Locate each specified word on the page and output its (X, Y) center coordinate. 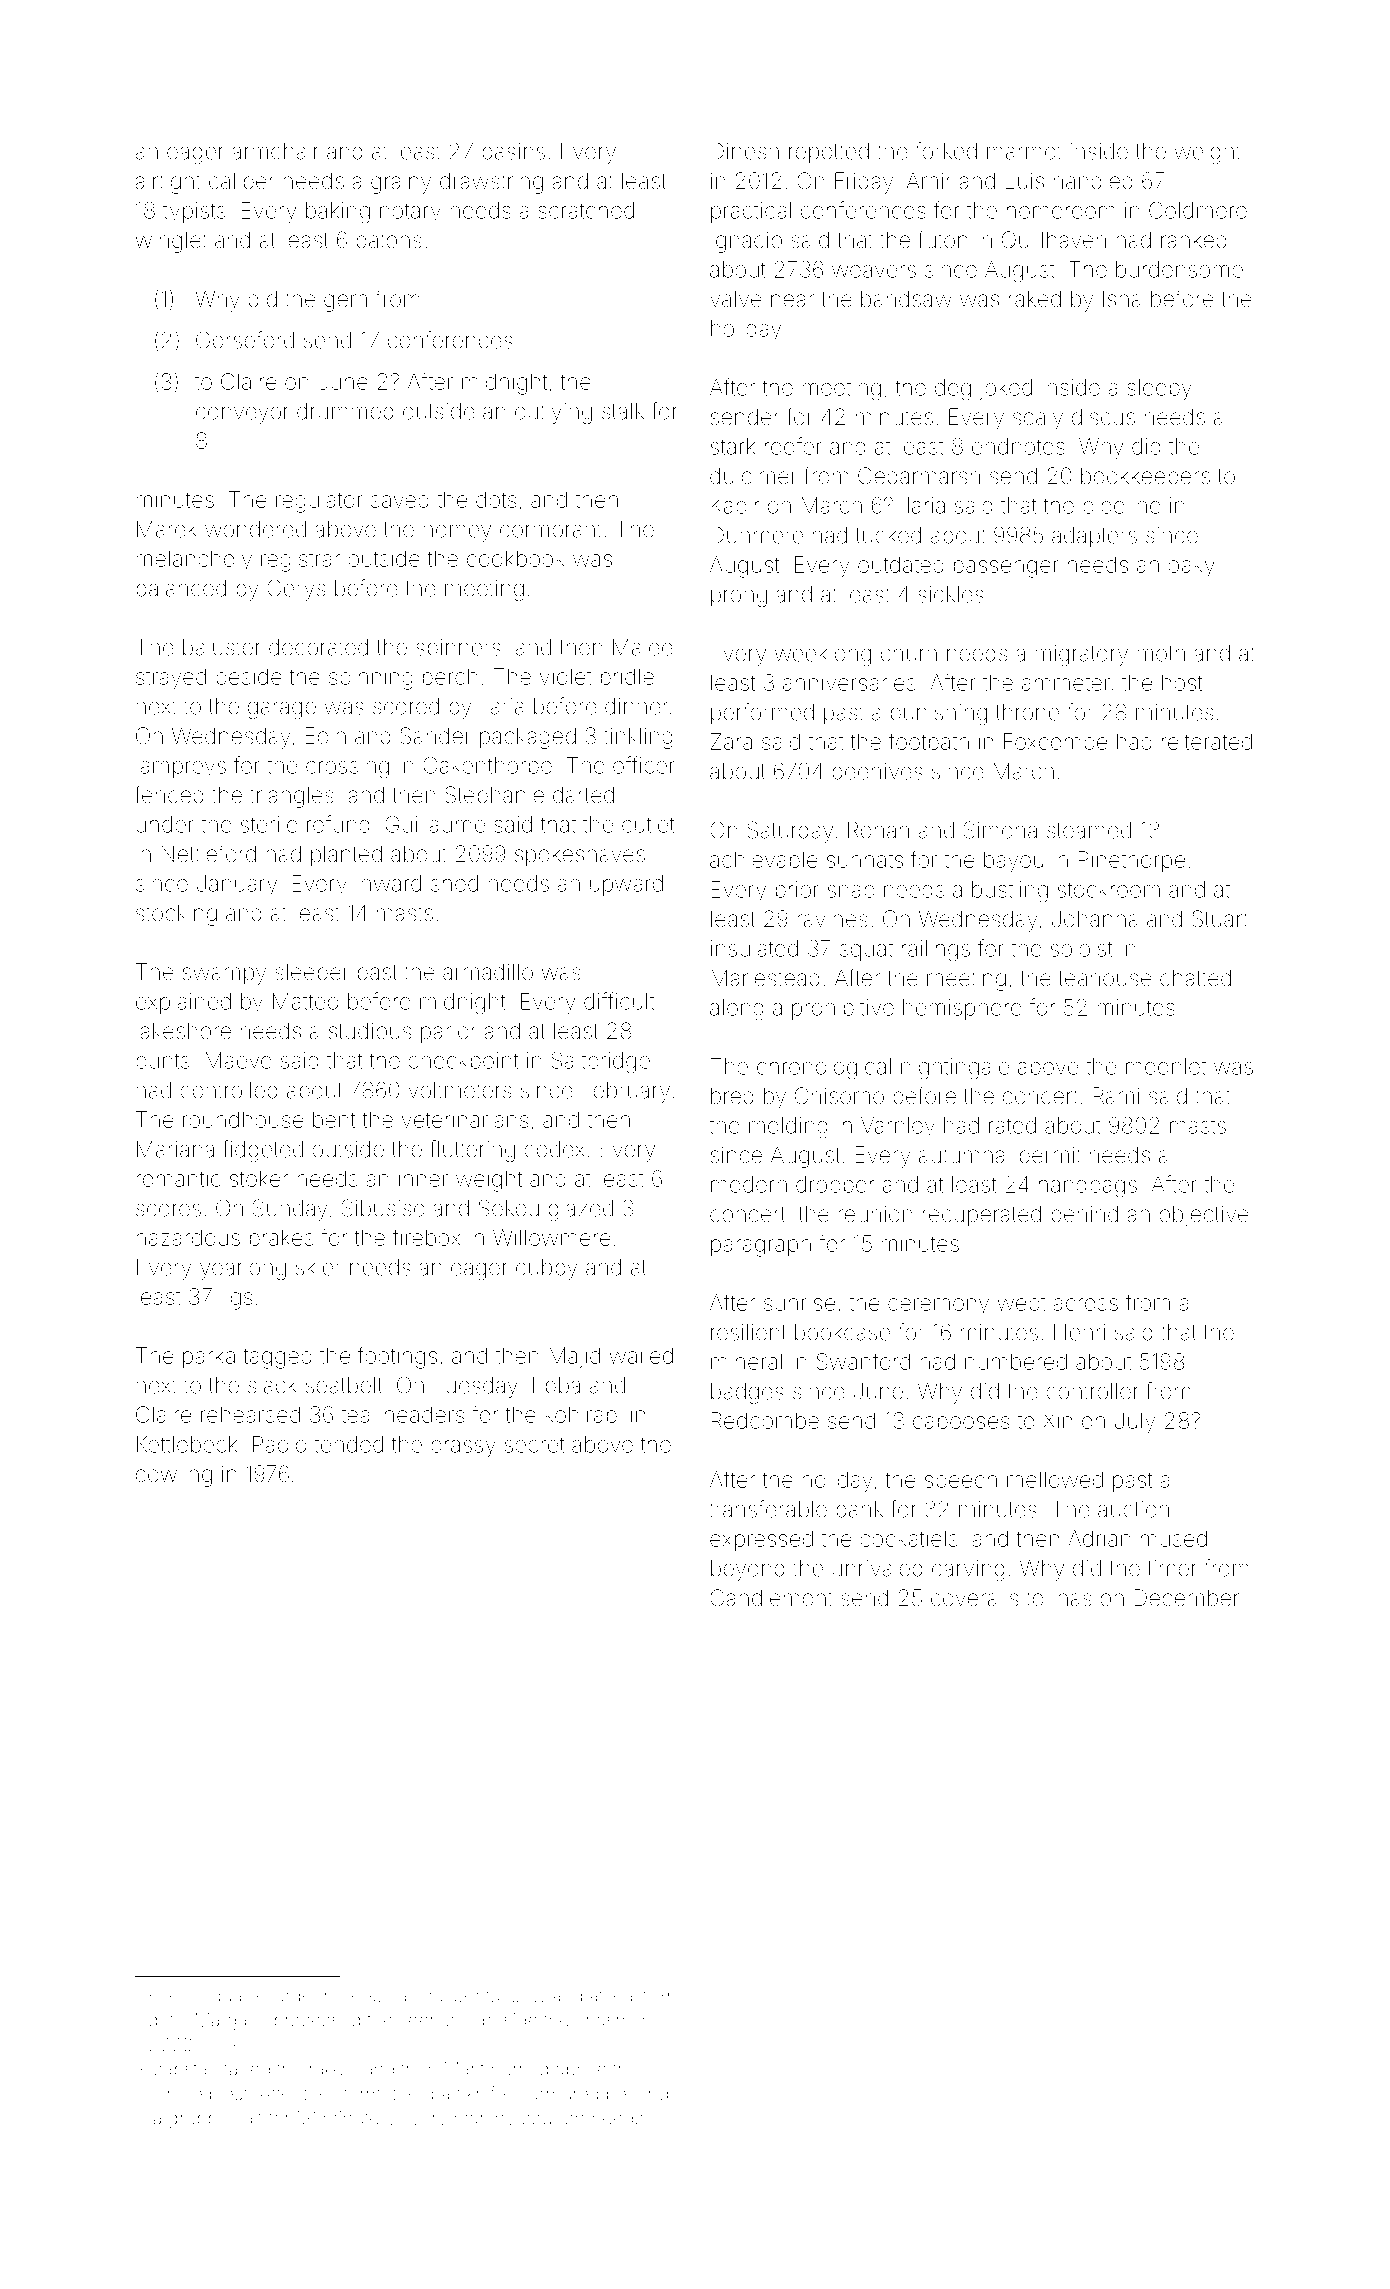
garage (282, 710)
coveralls (974, 1598)
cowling (174, 1476)
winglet (171, 242)
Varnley (898, 1127)
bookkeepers (1145, 477)
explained (183, 1003)
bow (528, 1996)
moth (1161, 653)
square (230, 1999)
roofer (793, 446)
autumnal (964, 1155)
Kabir (735, 505)
